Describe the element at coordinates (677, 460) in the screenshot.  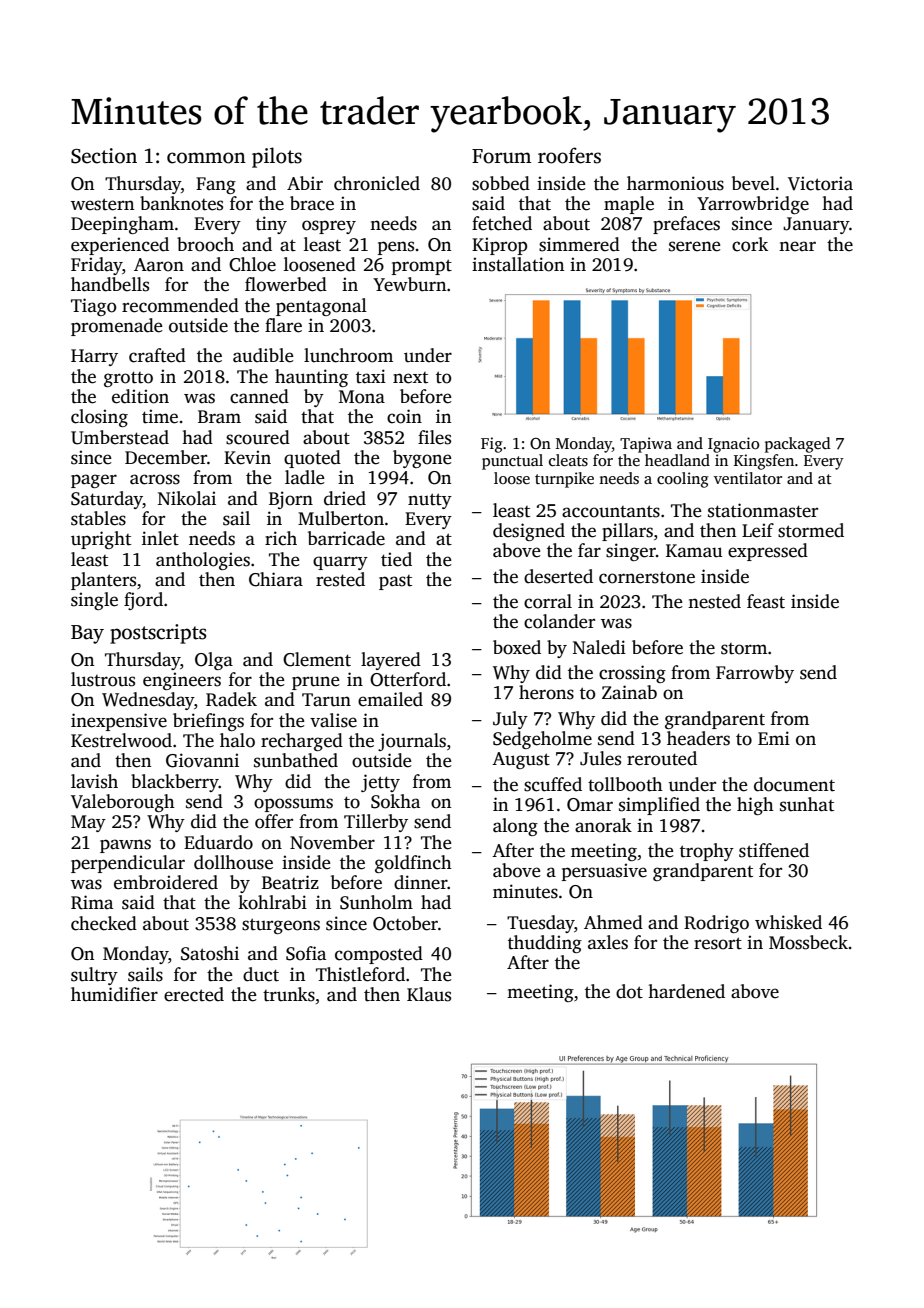
I see `headland` at that location.
